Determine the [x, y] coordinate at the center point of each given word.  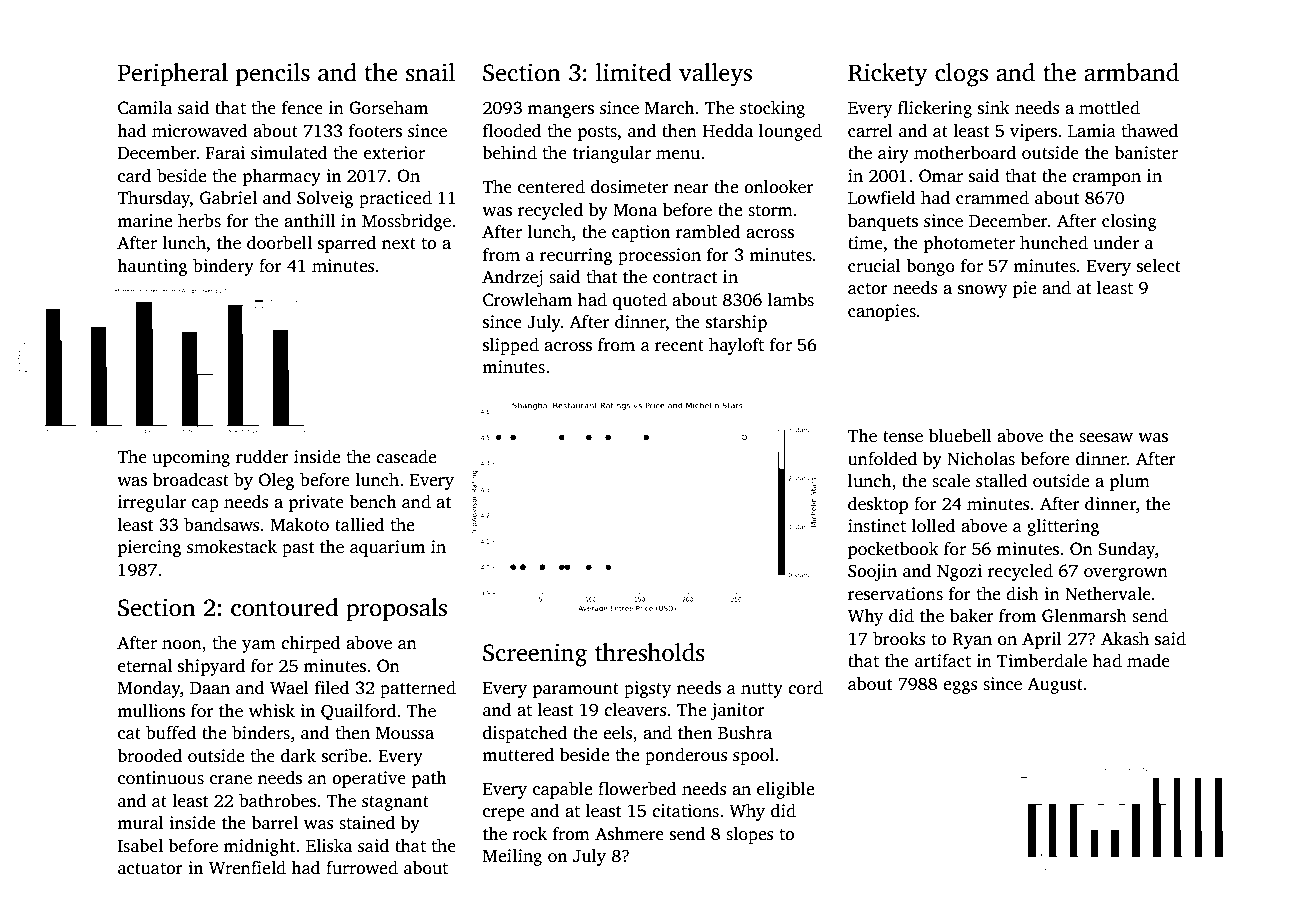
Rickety [888, 75]
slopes [749, 835]
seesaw [1106, 438]
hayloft [736, 346]
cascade [406, 457]
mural [140, 823]
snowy [982, 291]
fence [302, 108]
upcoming [191, 458]
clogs [961, 75]
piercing [149, 548]
